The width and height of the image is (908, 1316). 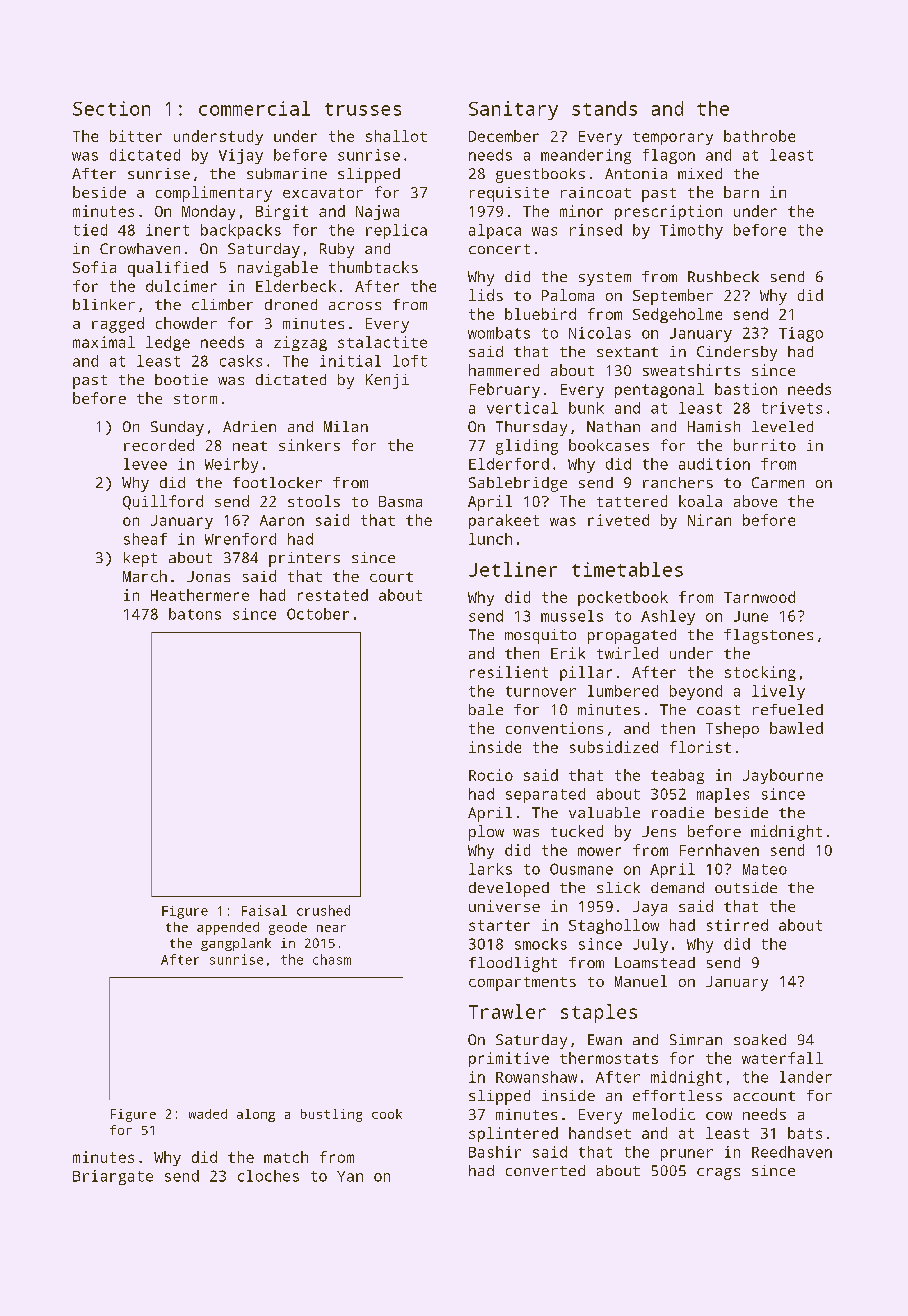 I want to click on Manuel, so click(x=641, y=981).
